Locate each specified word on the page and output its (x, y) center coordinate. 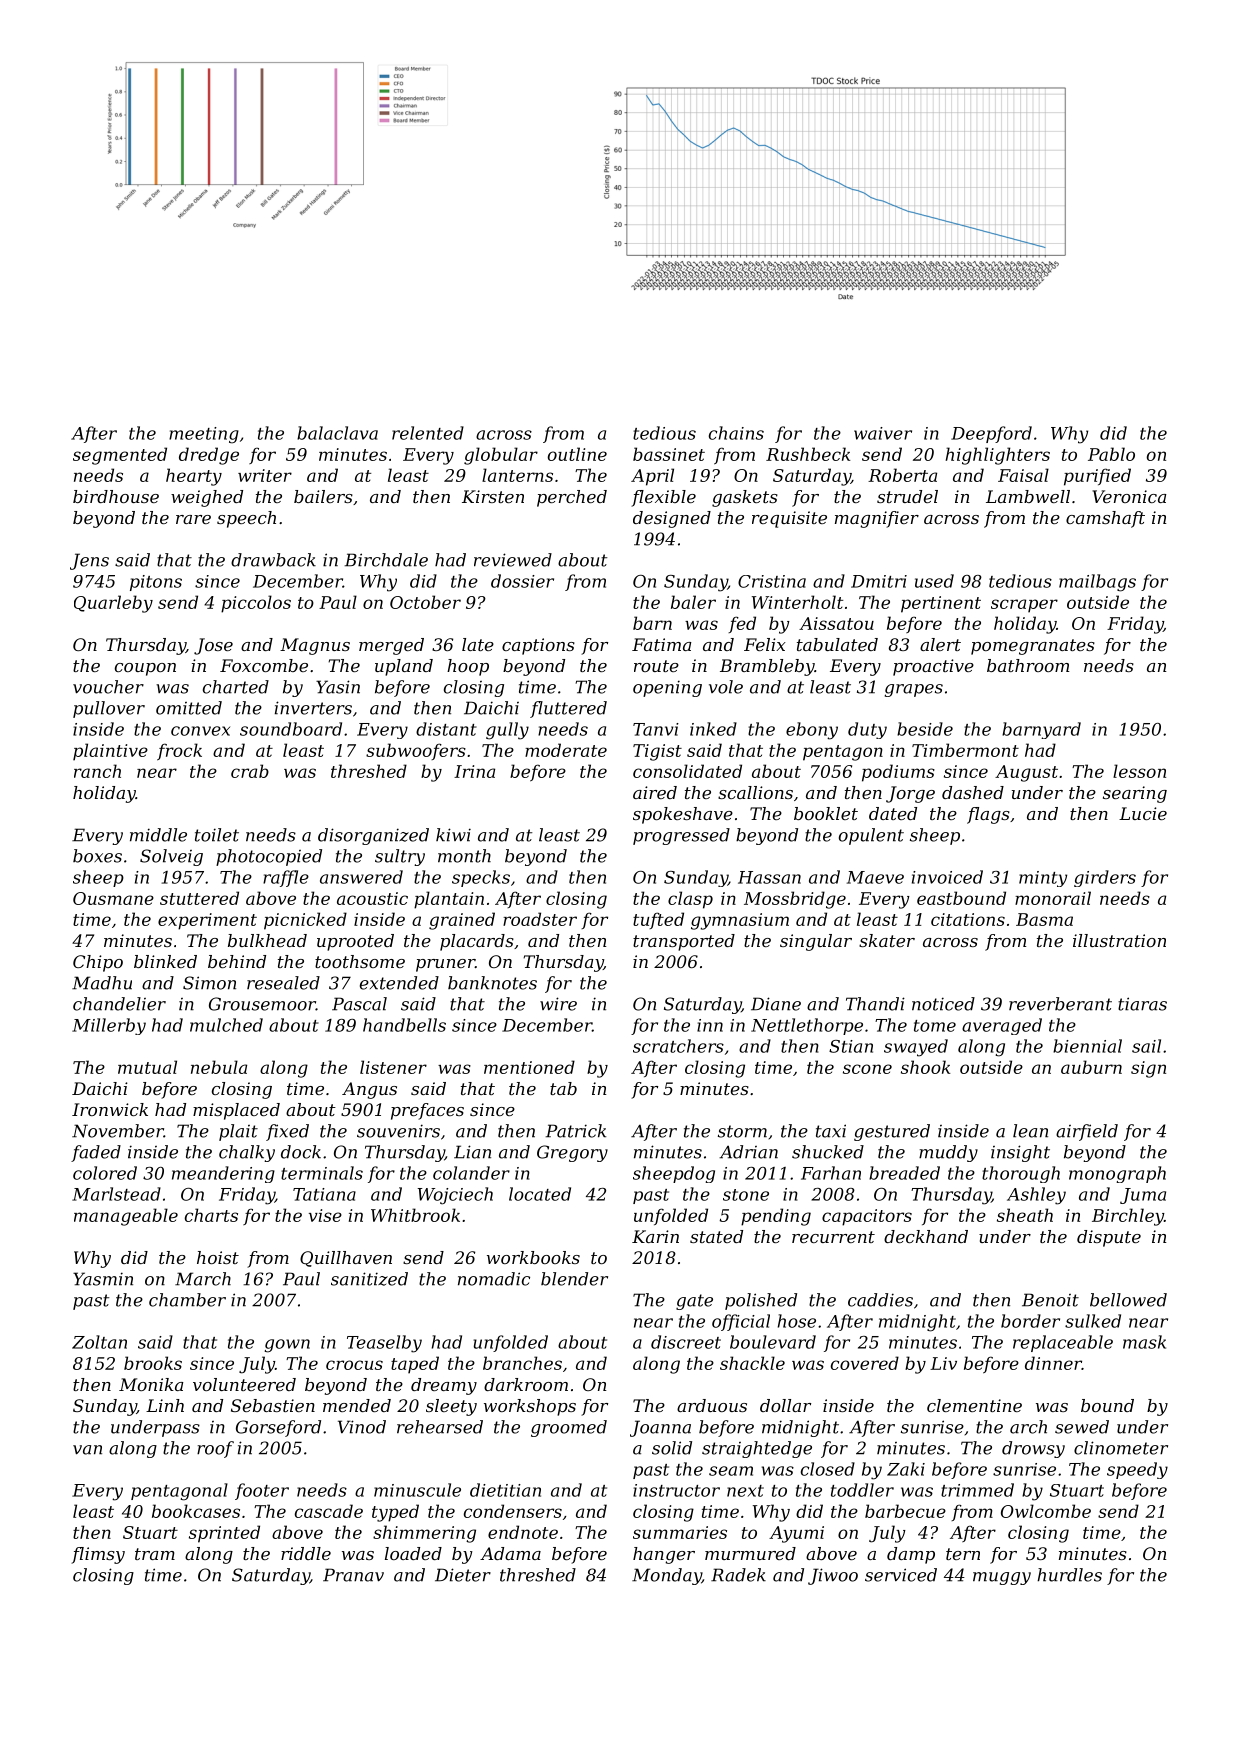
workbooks (533, 1257)
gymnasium (740, 921)
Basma (1044, 919)
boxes (97, 856)
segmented (120, 456)
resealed (283, 983)
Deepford (991, 434)
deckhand (926, 1236)
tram (155, 1554)
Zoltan (99, 1342)
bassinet (669, 454)
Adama (510, 1553)
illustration (1119, 940)
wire (558, 1004)
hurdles (1069, 1575)
